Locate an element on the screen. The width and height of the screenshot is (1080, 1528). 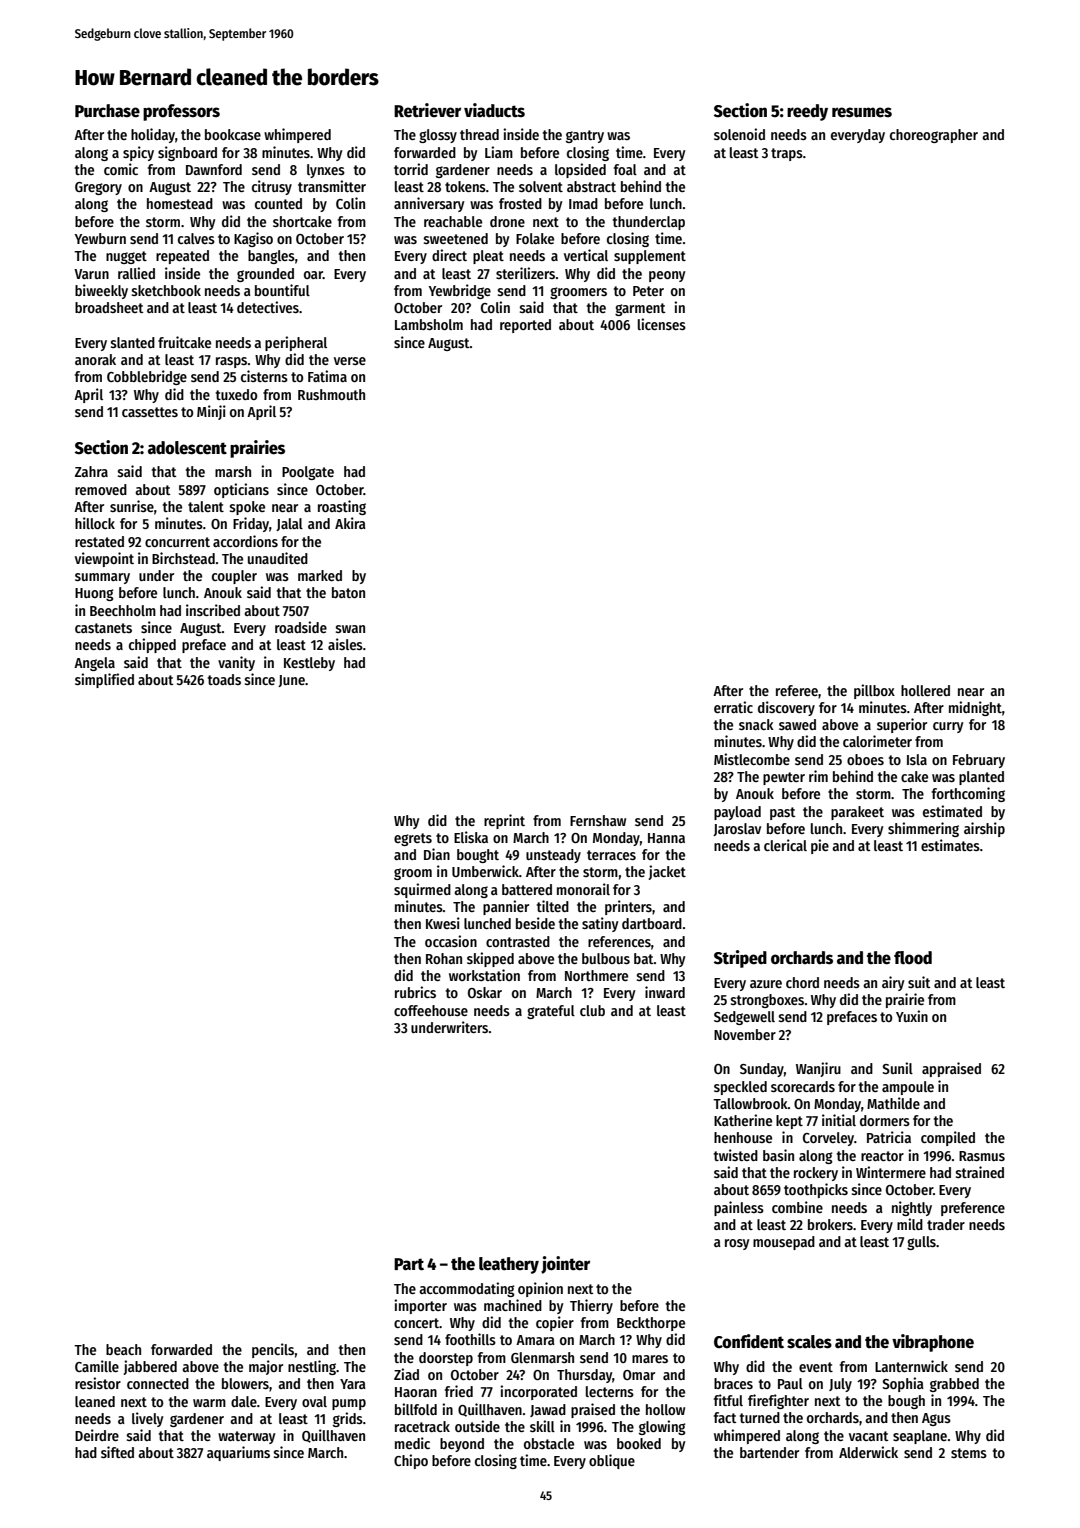
Yewburn is located at coordinates (100, 238).
